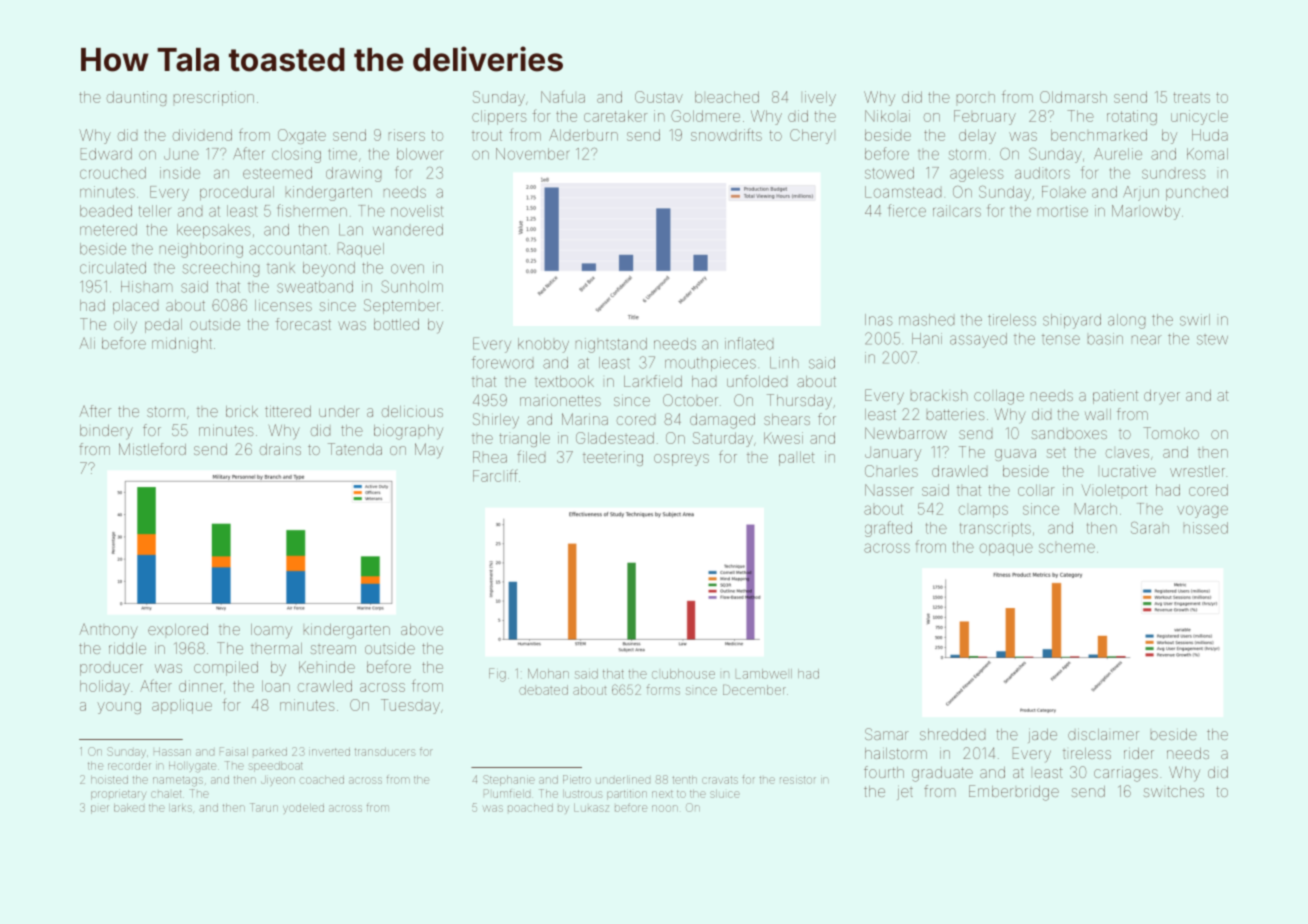  Describe the element at coordinates (1103, 734) in the screenshot. I see `disclaimer` at that location.
